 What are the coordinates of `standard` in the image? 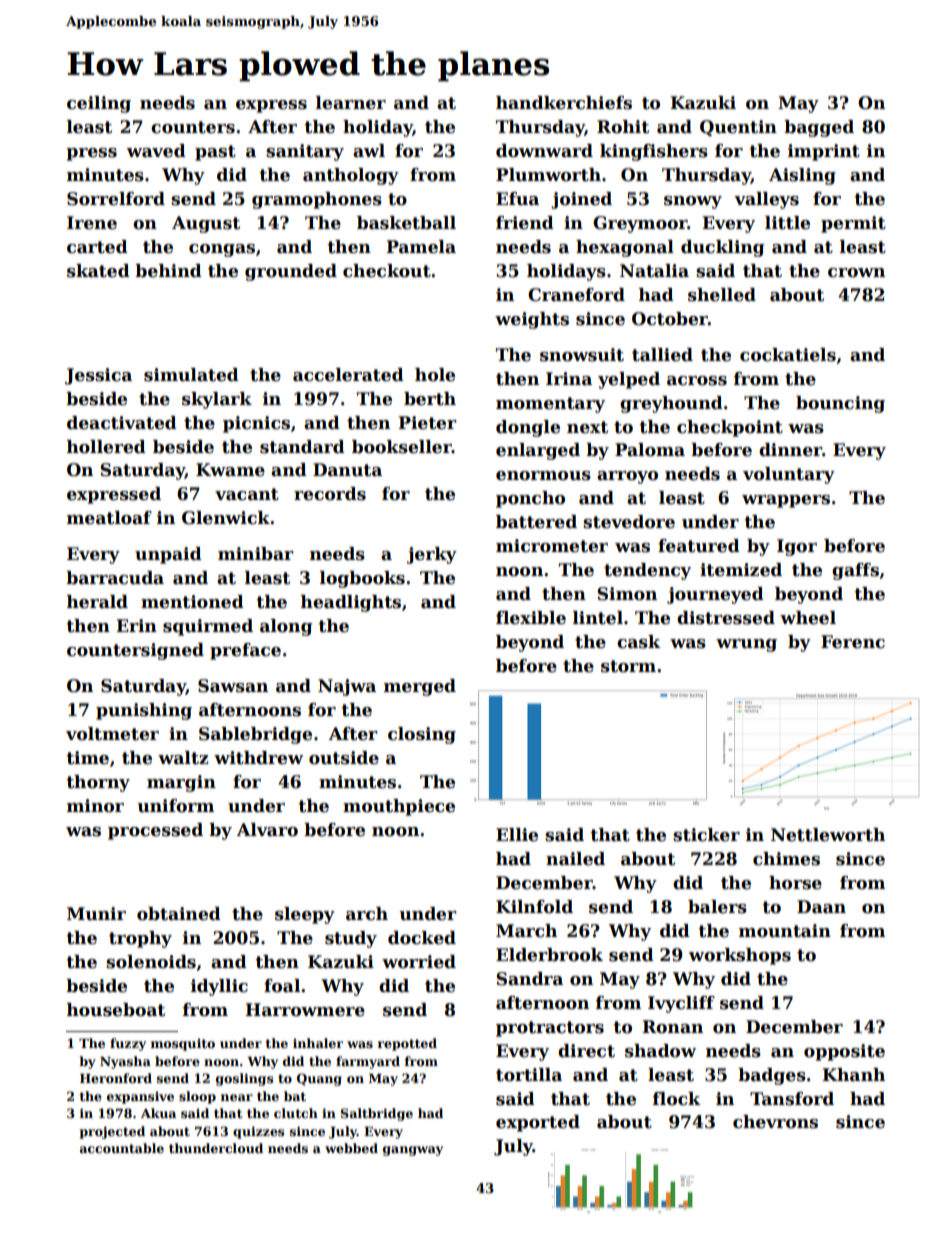 It's located at (302, 447).
